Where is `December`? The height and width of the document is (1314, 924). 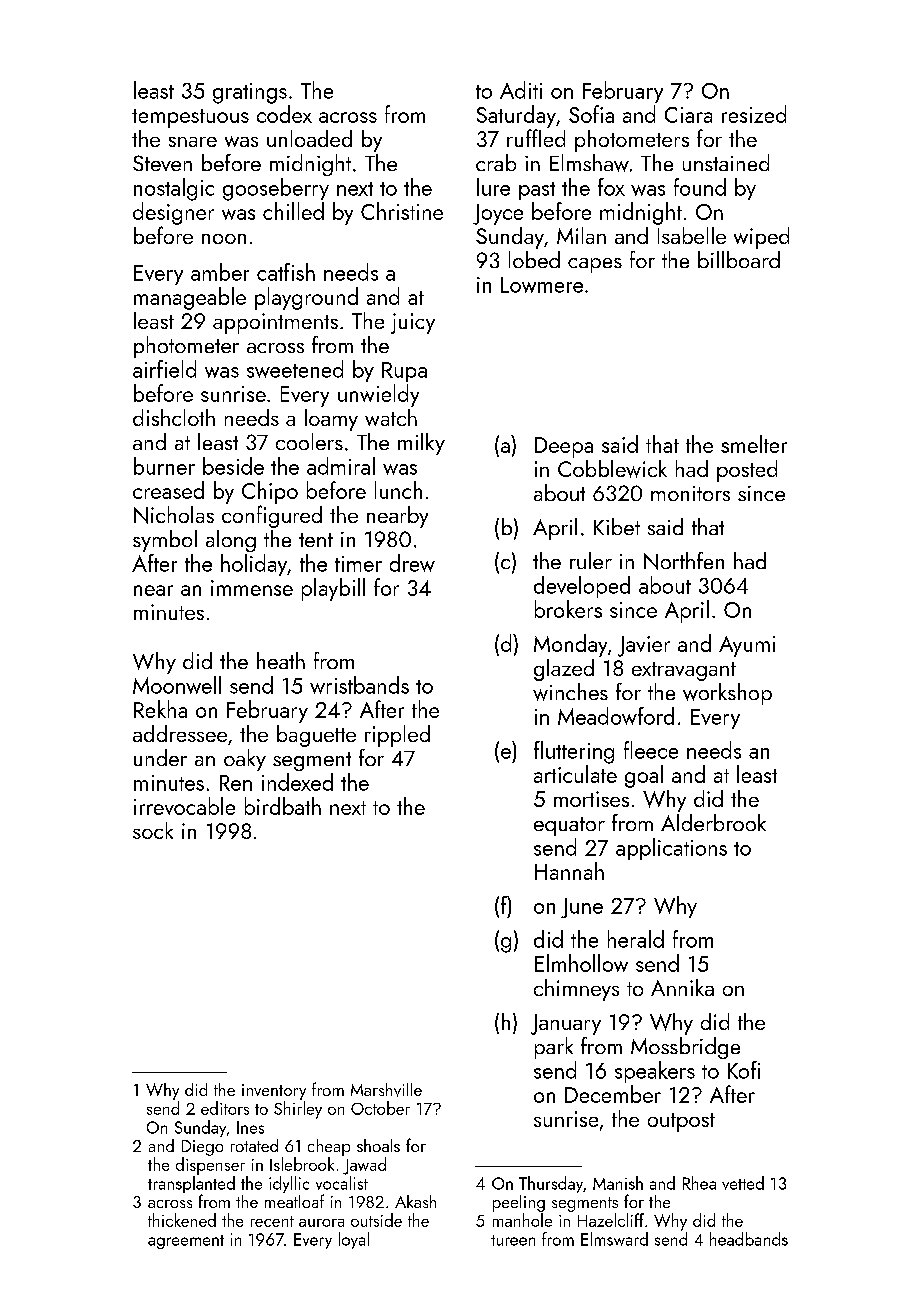 December is located at coordinates (613, 1094).
